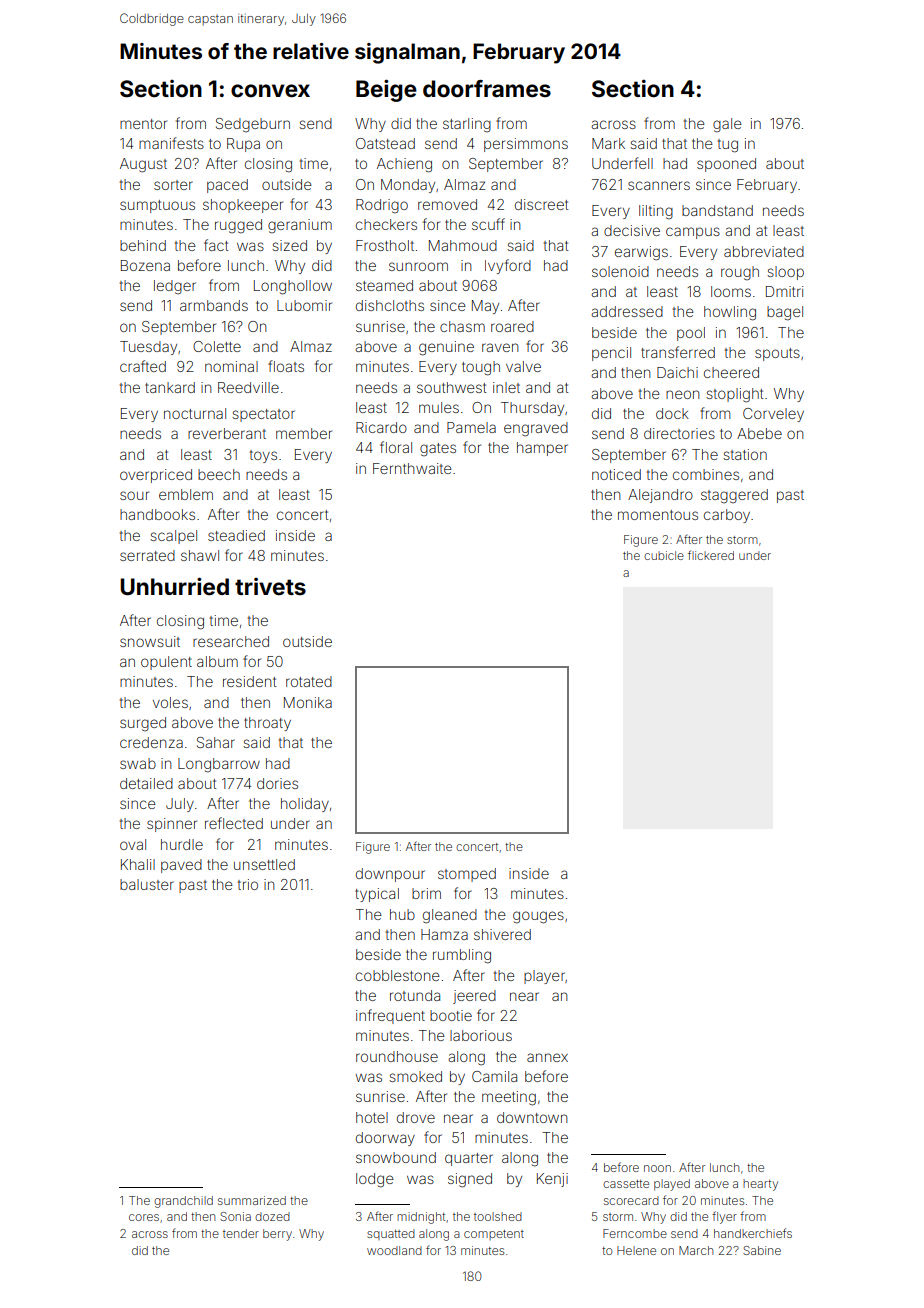 The width and height of the image is (924, 1308). What do you see at coordinates (693, 233) in the image?
I see `campus` at bounding box center [693, 233].
